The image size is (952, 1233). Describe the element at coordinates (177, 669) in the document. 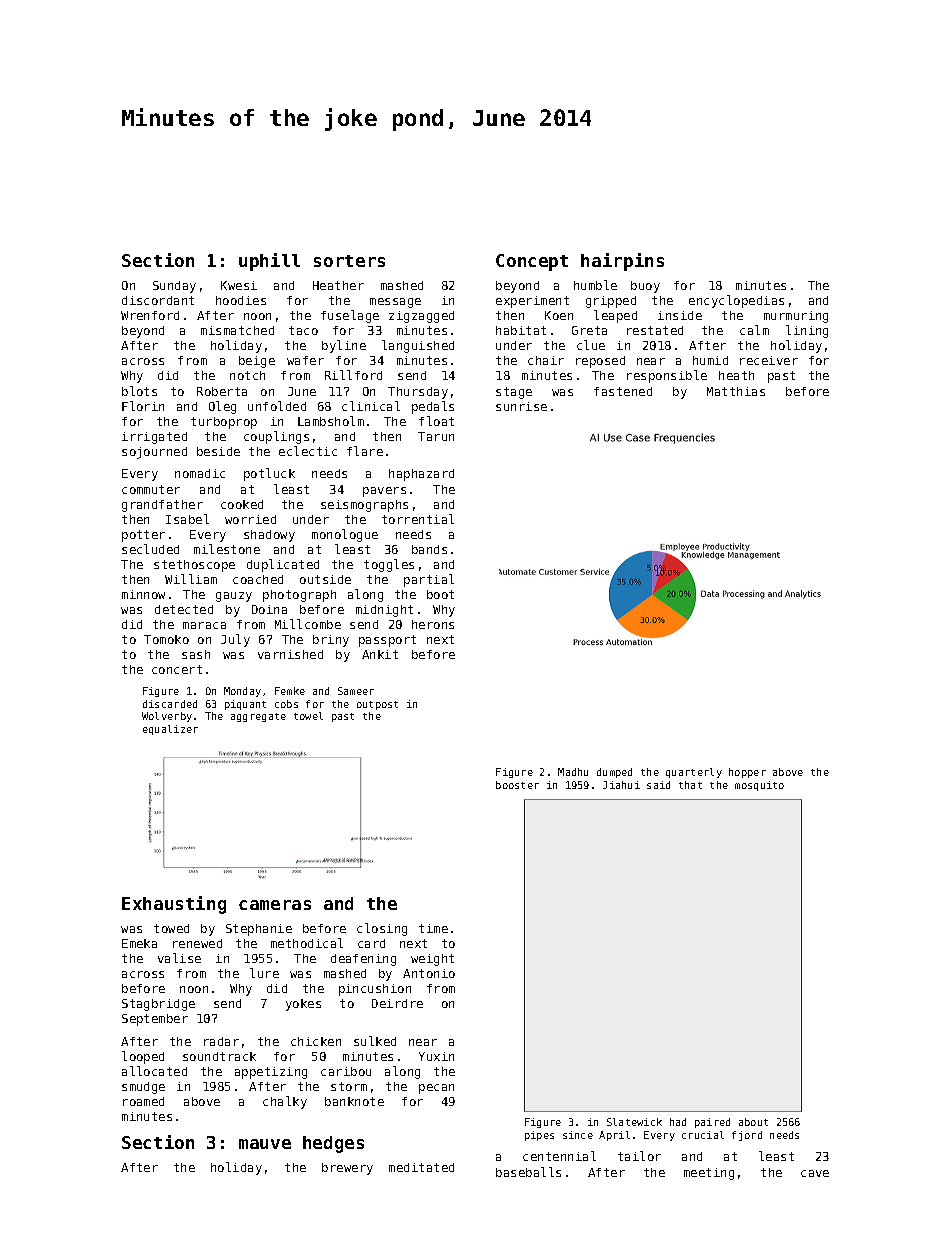

I see `concert` at that location.
